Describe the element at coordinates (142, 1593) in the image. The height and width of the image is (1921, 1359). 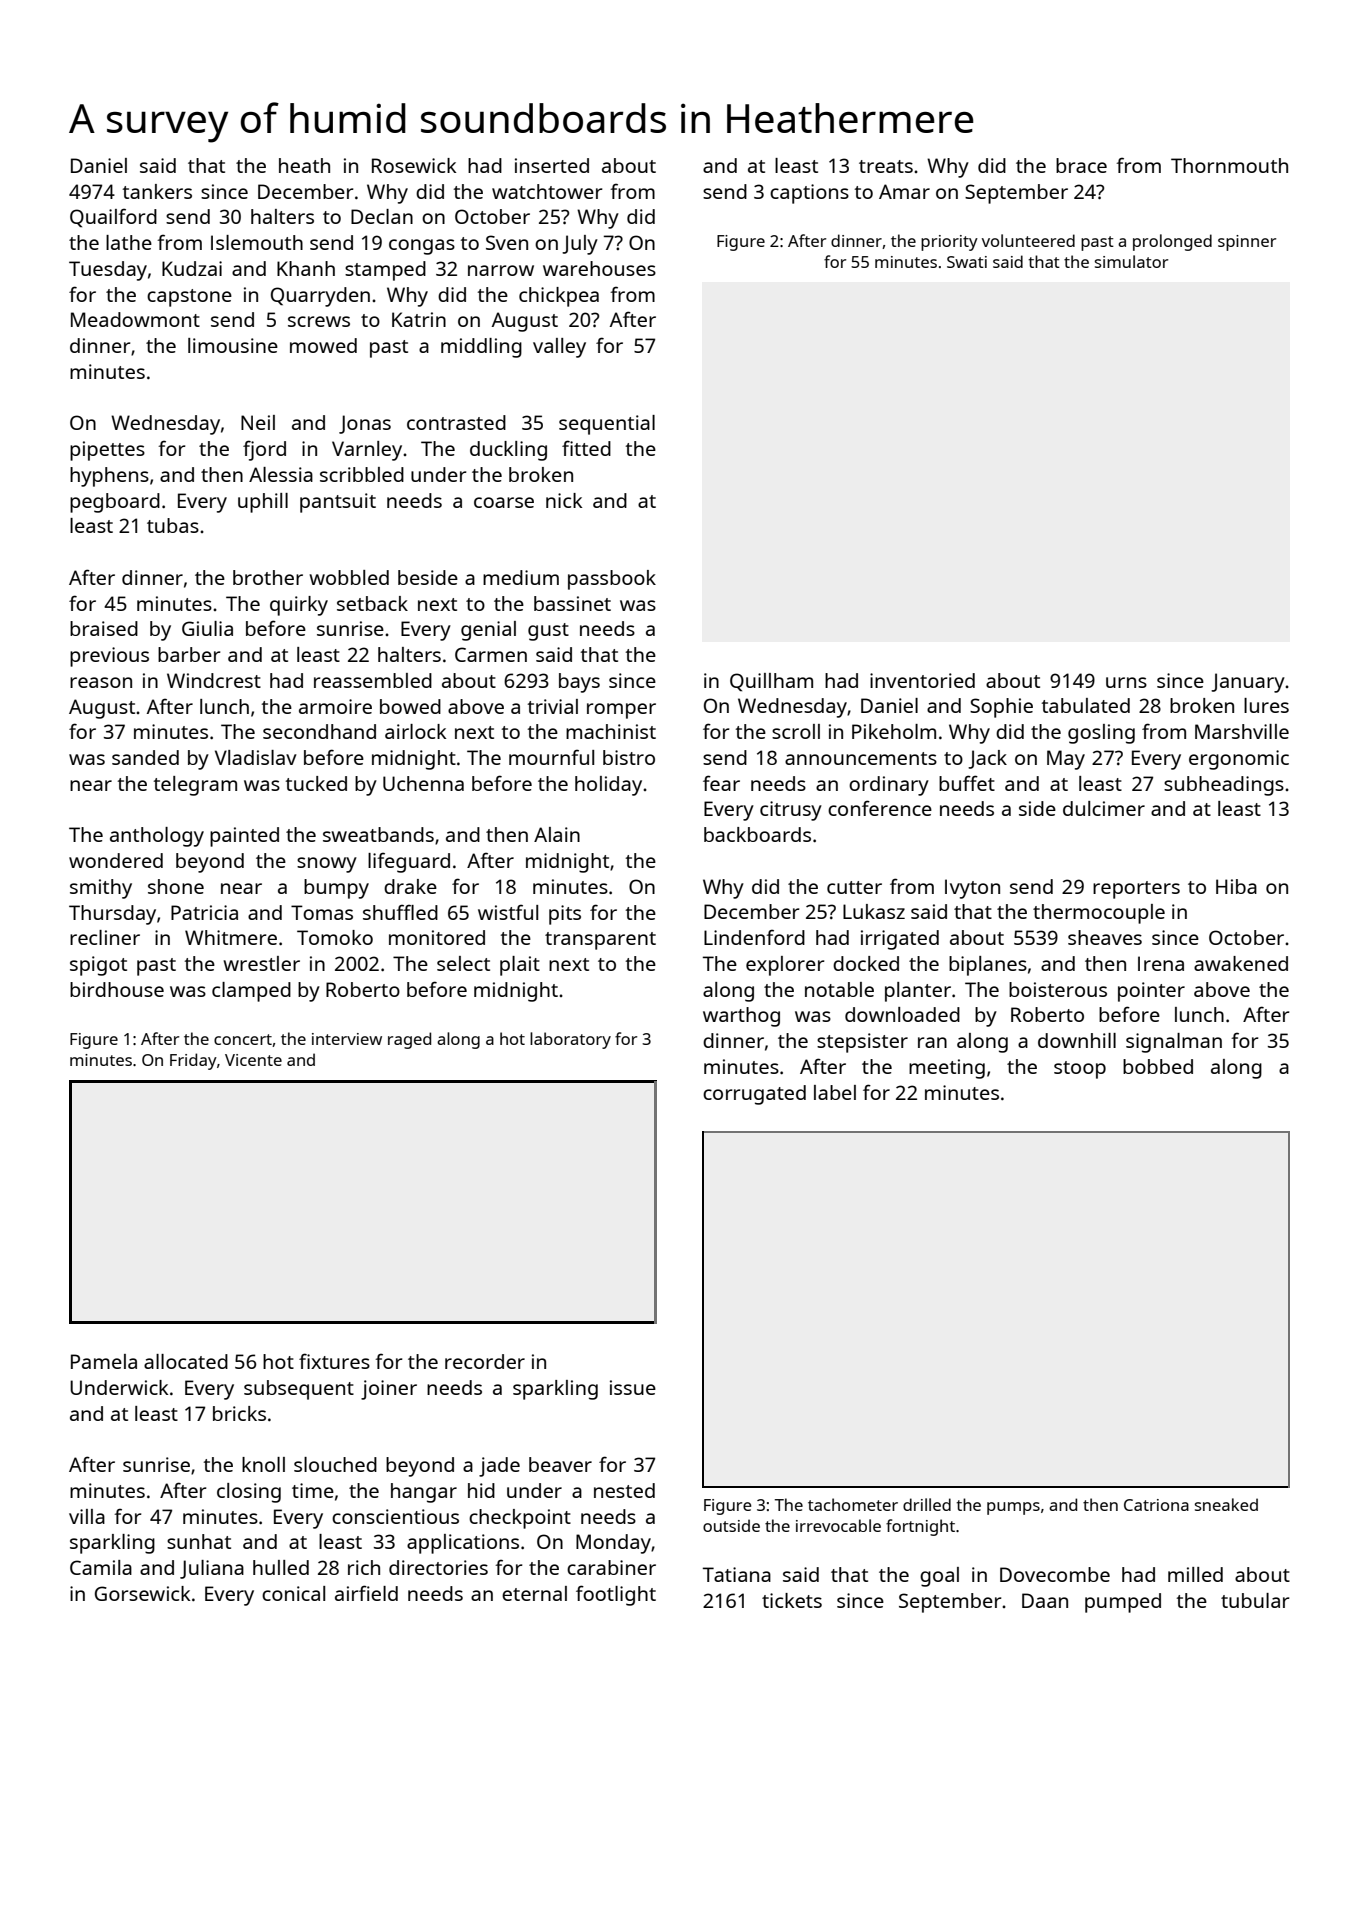
I see `Gorsewick` at that location.
